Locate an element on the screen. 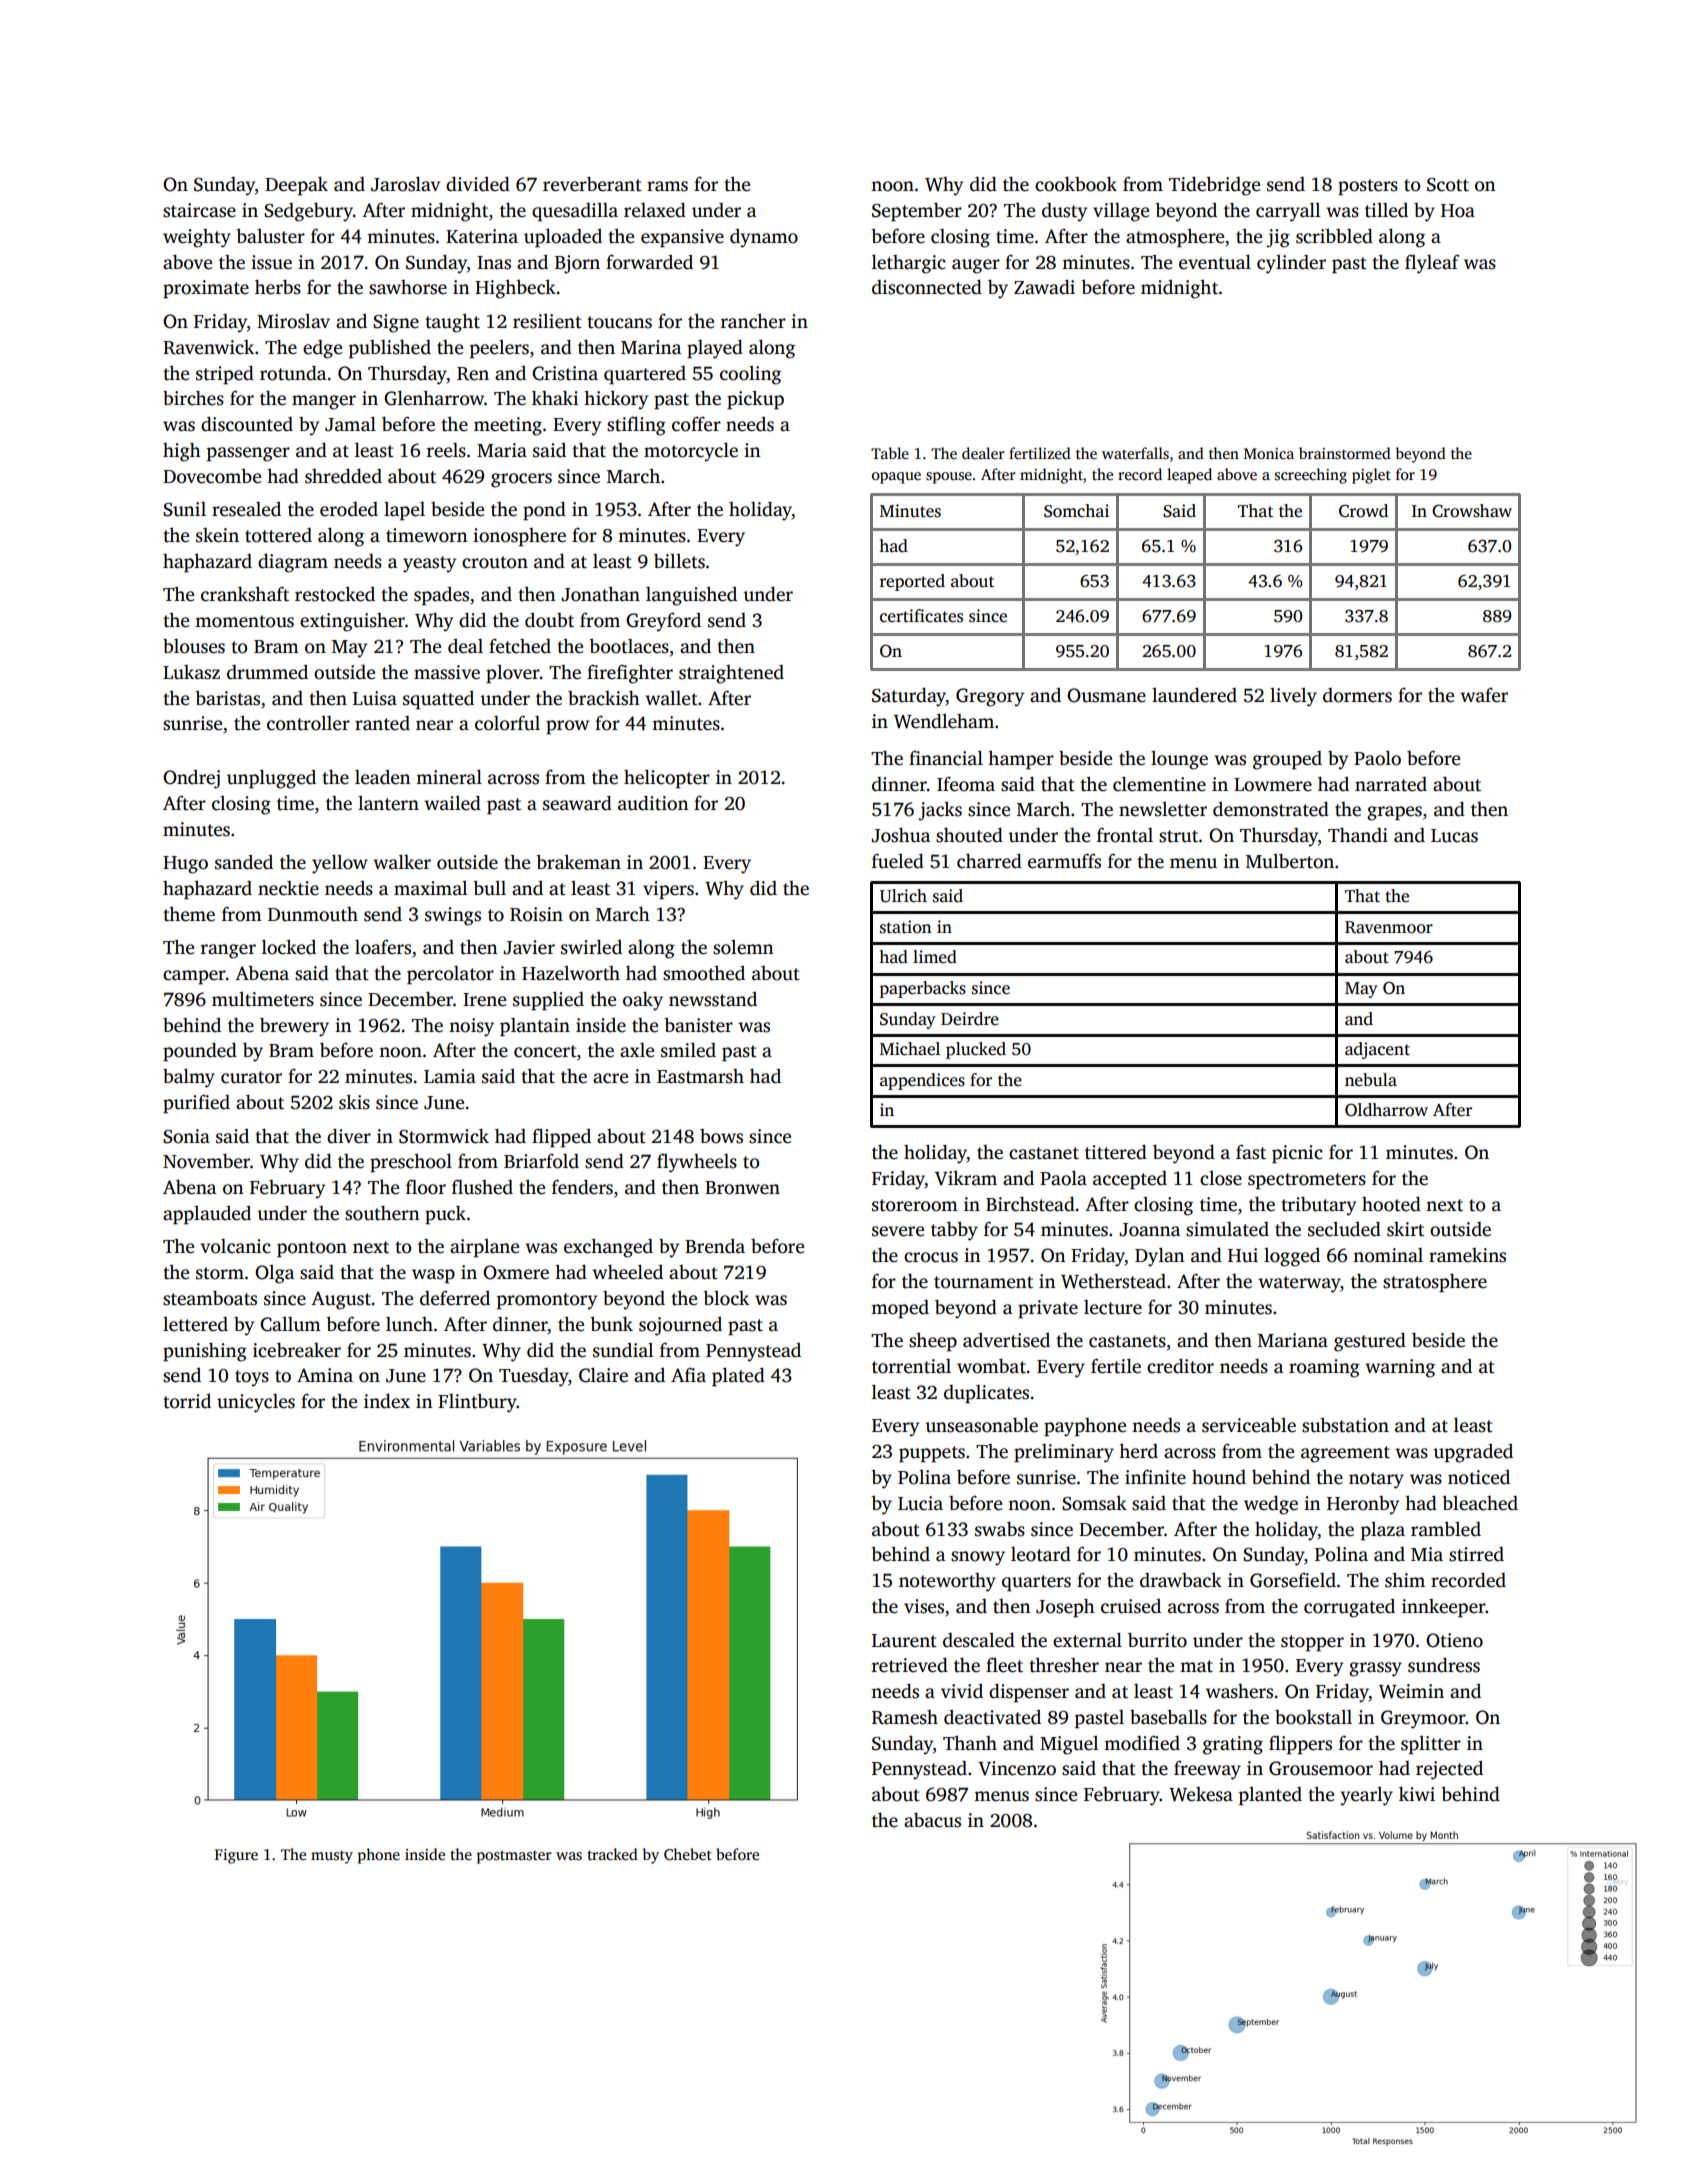 This screenshot has width=1683, height=2178. Bronwen is located at coordinates (742, 1188).
